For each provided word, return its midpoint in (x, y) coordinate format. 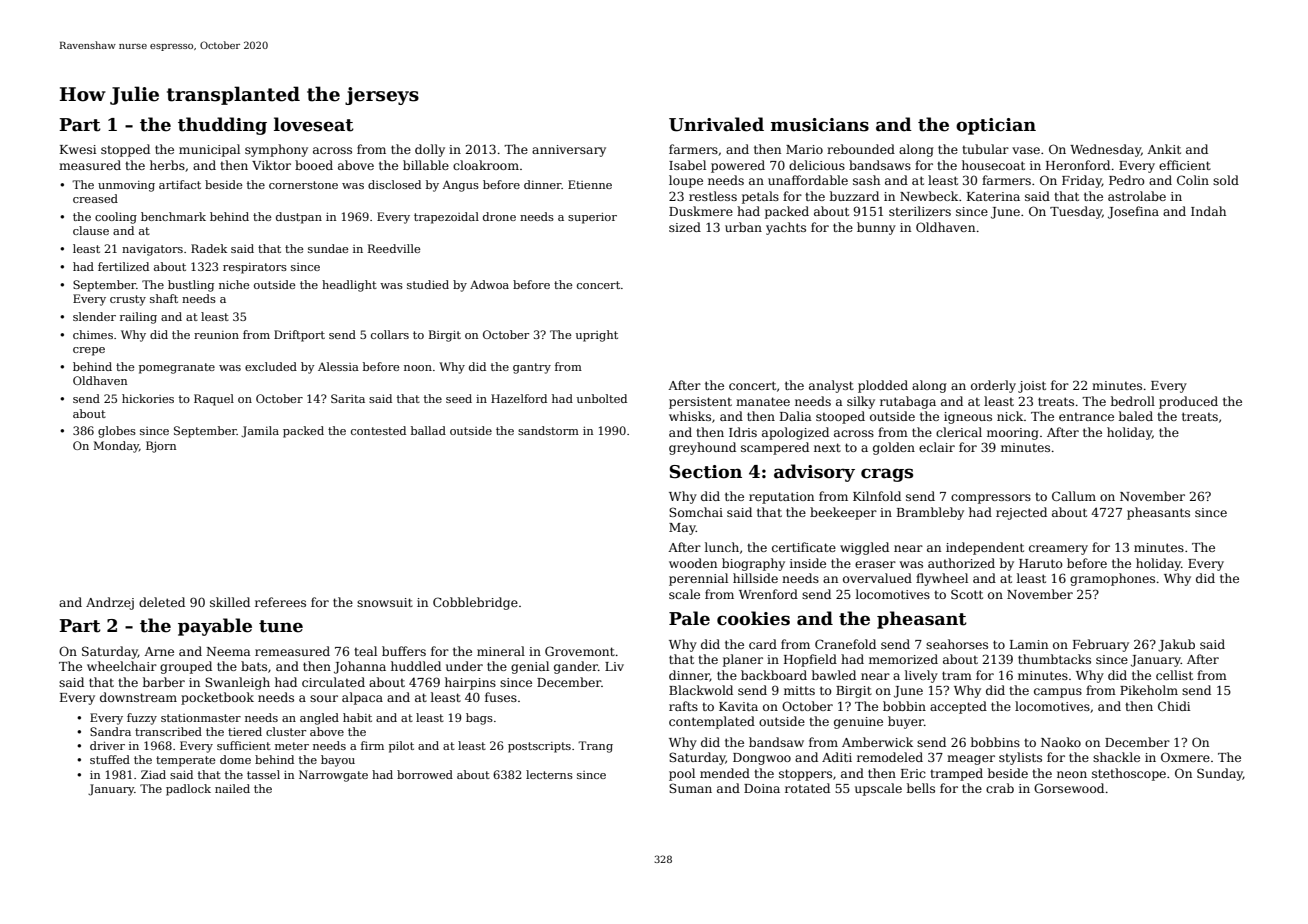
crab (1000, 788)
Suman (690, 788)
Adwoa (489, 284)
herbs (167, 165)
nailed (232, 788)
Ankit (1164, 149)
